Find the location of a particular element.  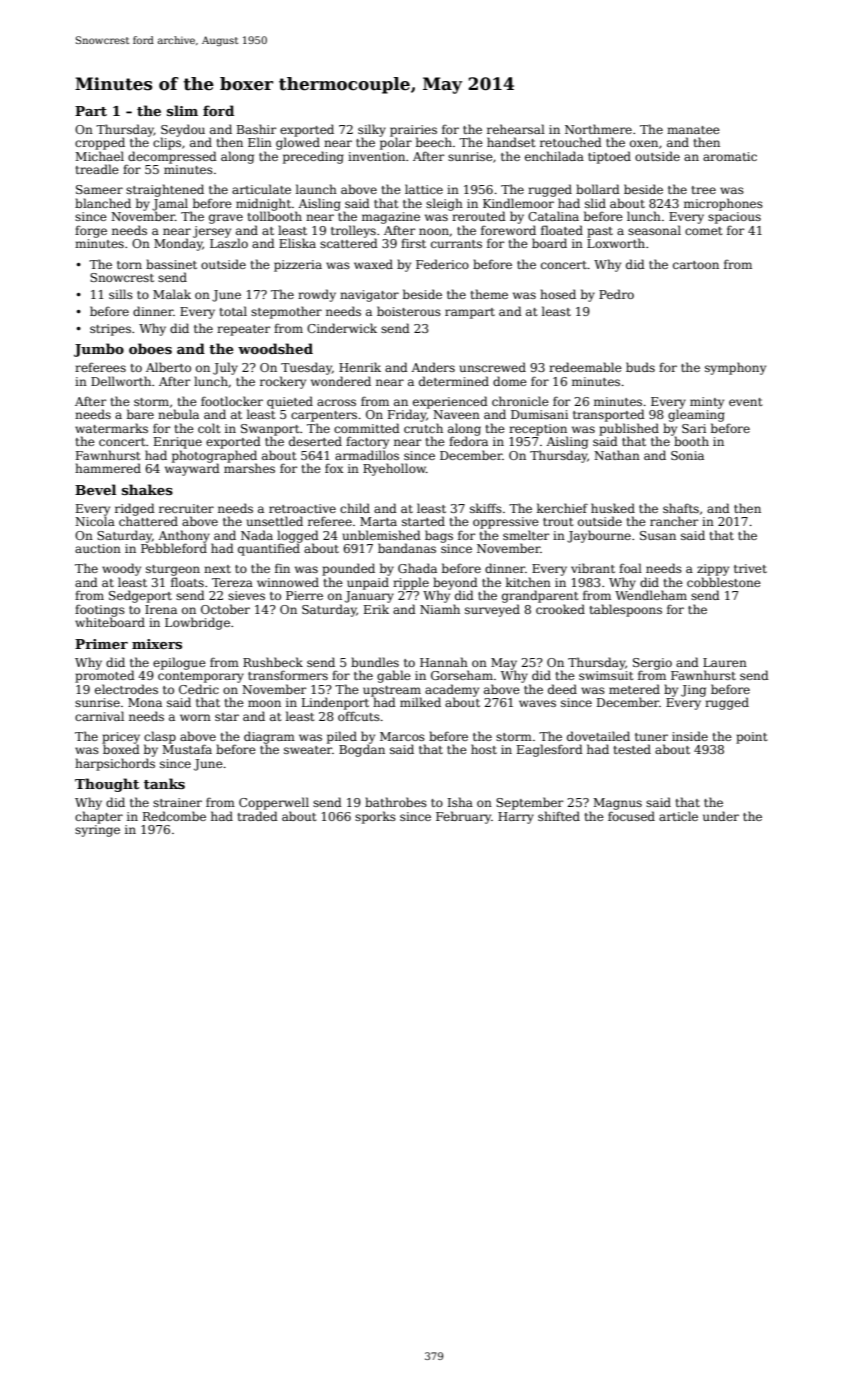

boisterous is located at coordinates (409, 311).
